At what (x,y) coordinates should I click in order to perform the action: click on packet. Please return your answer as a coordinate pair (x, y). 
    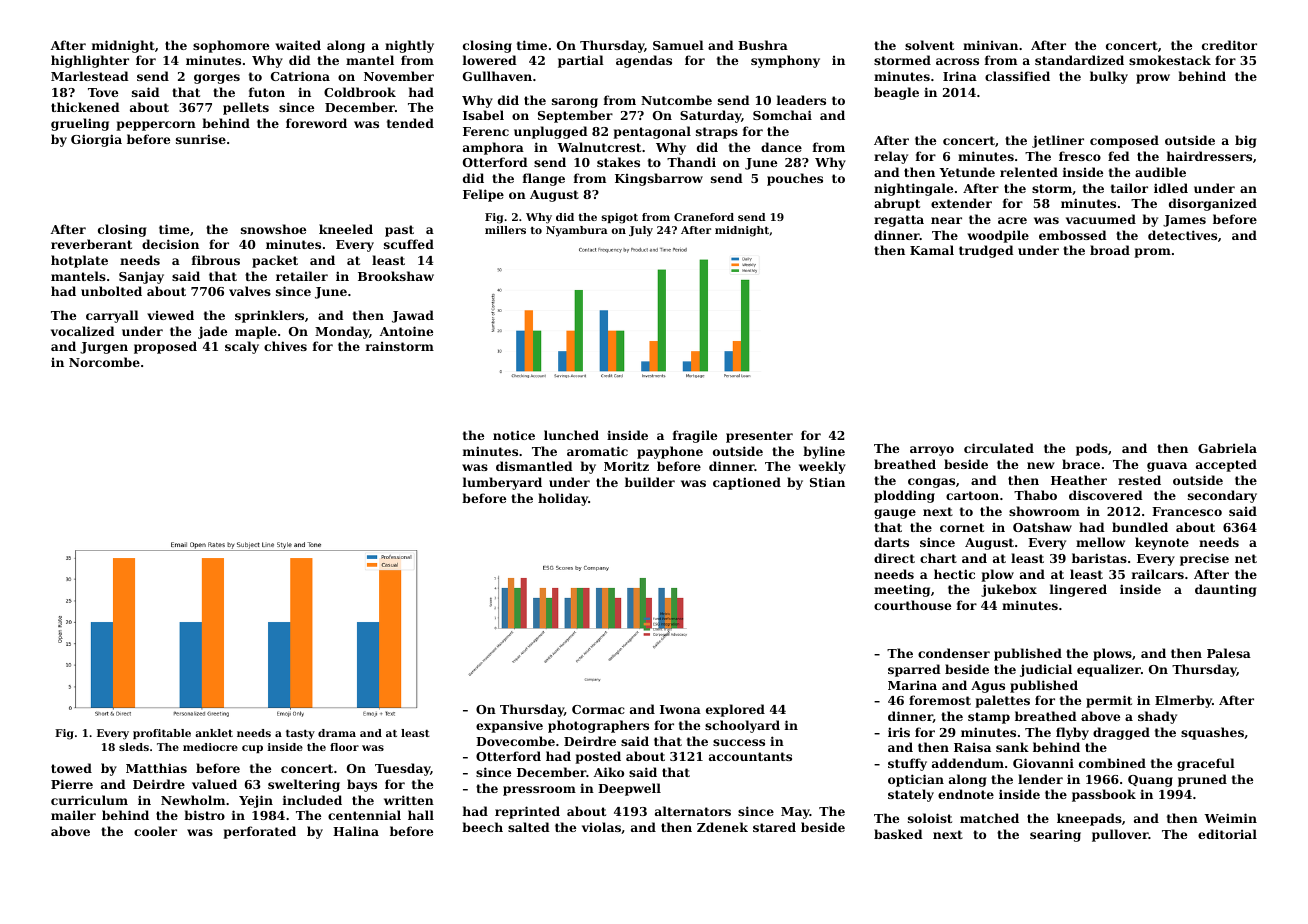
    Looking at the image, I should click on (275, 261).
